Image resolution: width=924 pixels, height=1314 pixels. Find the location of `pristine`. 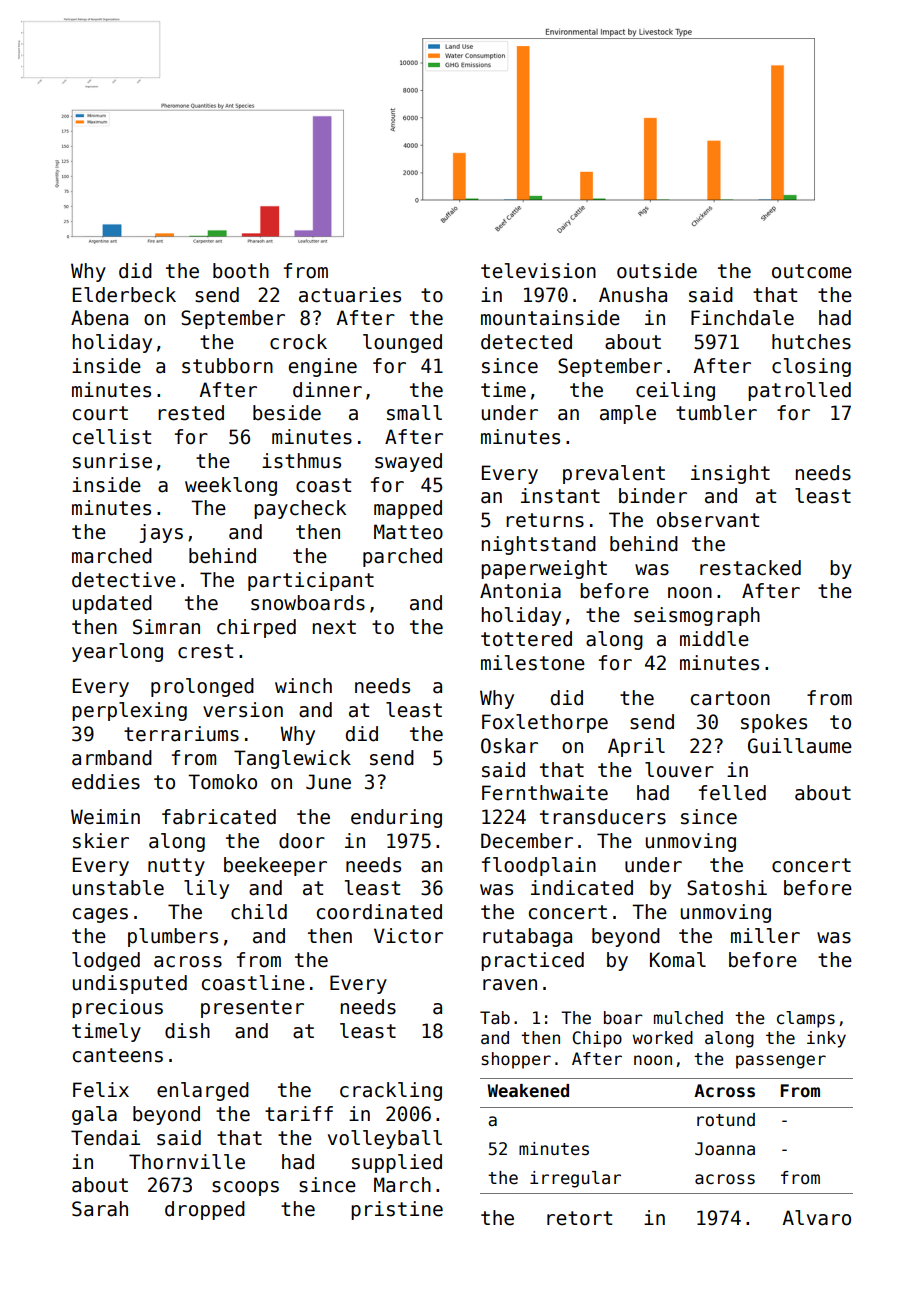

pristine is located at coordinates (397, 1210).
